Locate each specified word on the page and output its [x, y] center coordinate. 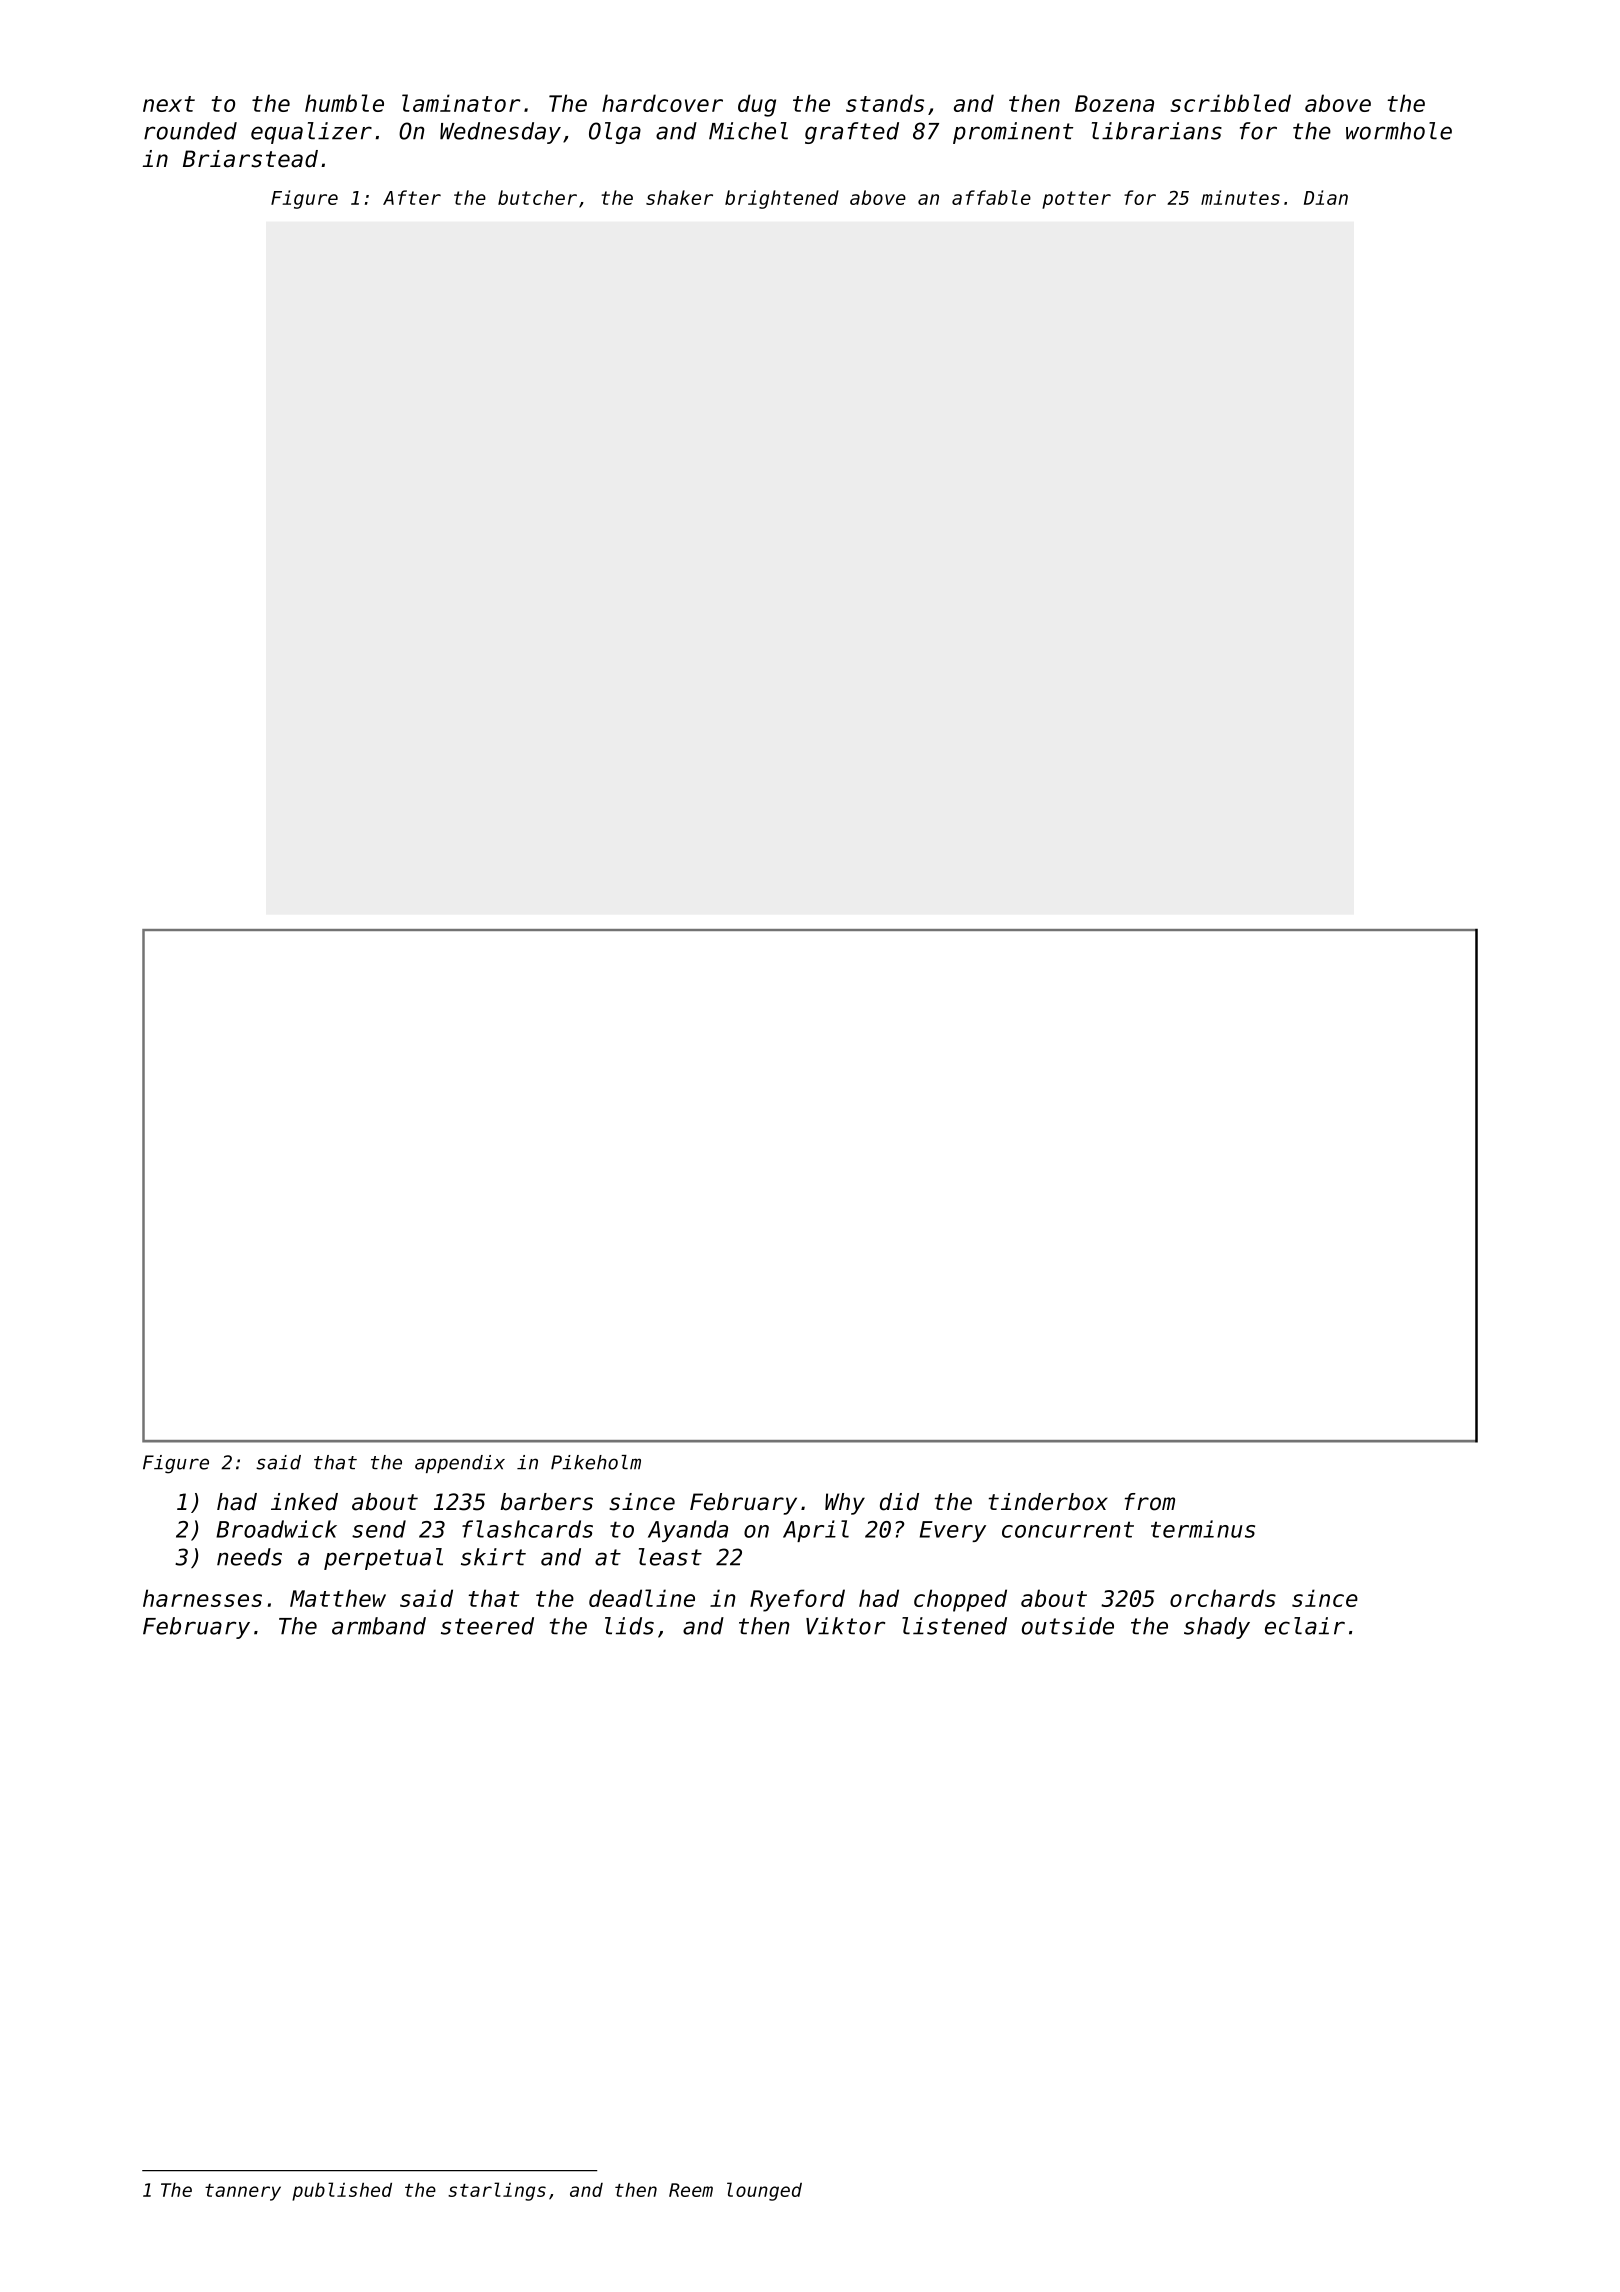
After [412, 197]
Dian [1326, 197]
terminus [1203, 1529]
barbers [546, 1502]
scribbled [1230, 103]
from [1150, 1502]
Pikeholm [596, 1462]
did [899, 1502]
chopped [960, 1600]
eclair [1305, 1626]
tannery [243, 2192]
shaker [679, 197]
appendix [460, 1464]
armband [379, 1626]
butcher [537, 197]
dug [757, 105]
